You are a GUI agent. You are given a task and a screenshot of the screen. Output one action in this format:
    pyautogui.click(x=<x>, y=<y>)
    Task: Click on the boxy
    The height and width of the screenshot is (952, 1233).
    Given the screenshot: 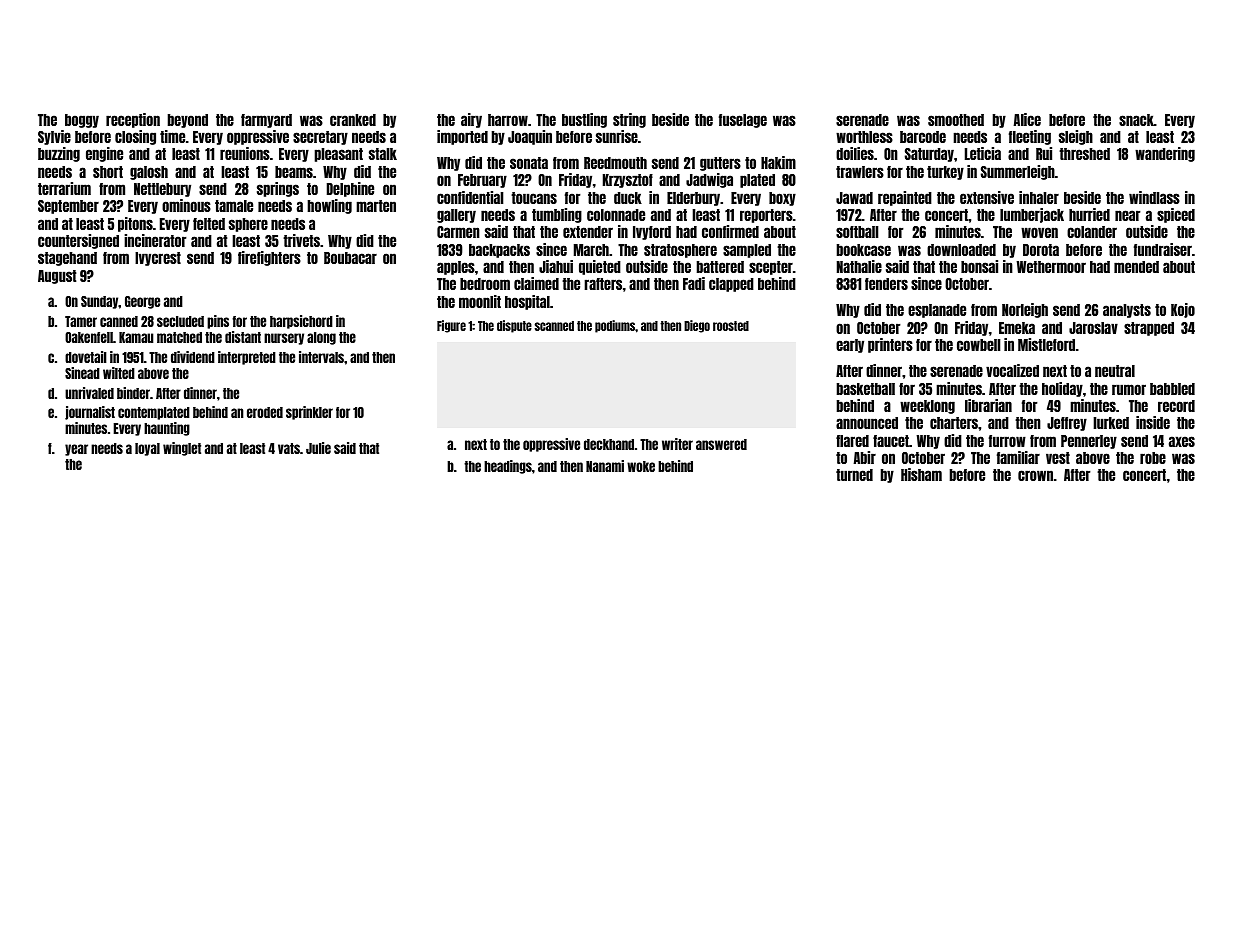 What is the action you would take?
    pyautogui.click(x=782, y=199)
